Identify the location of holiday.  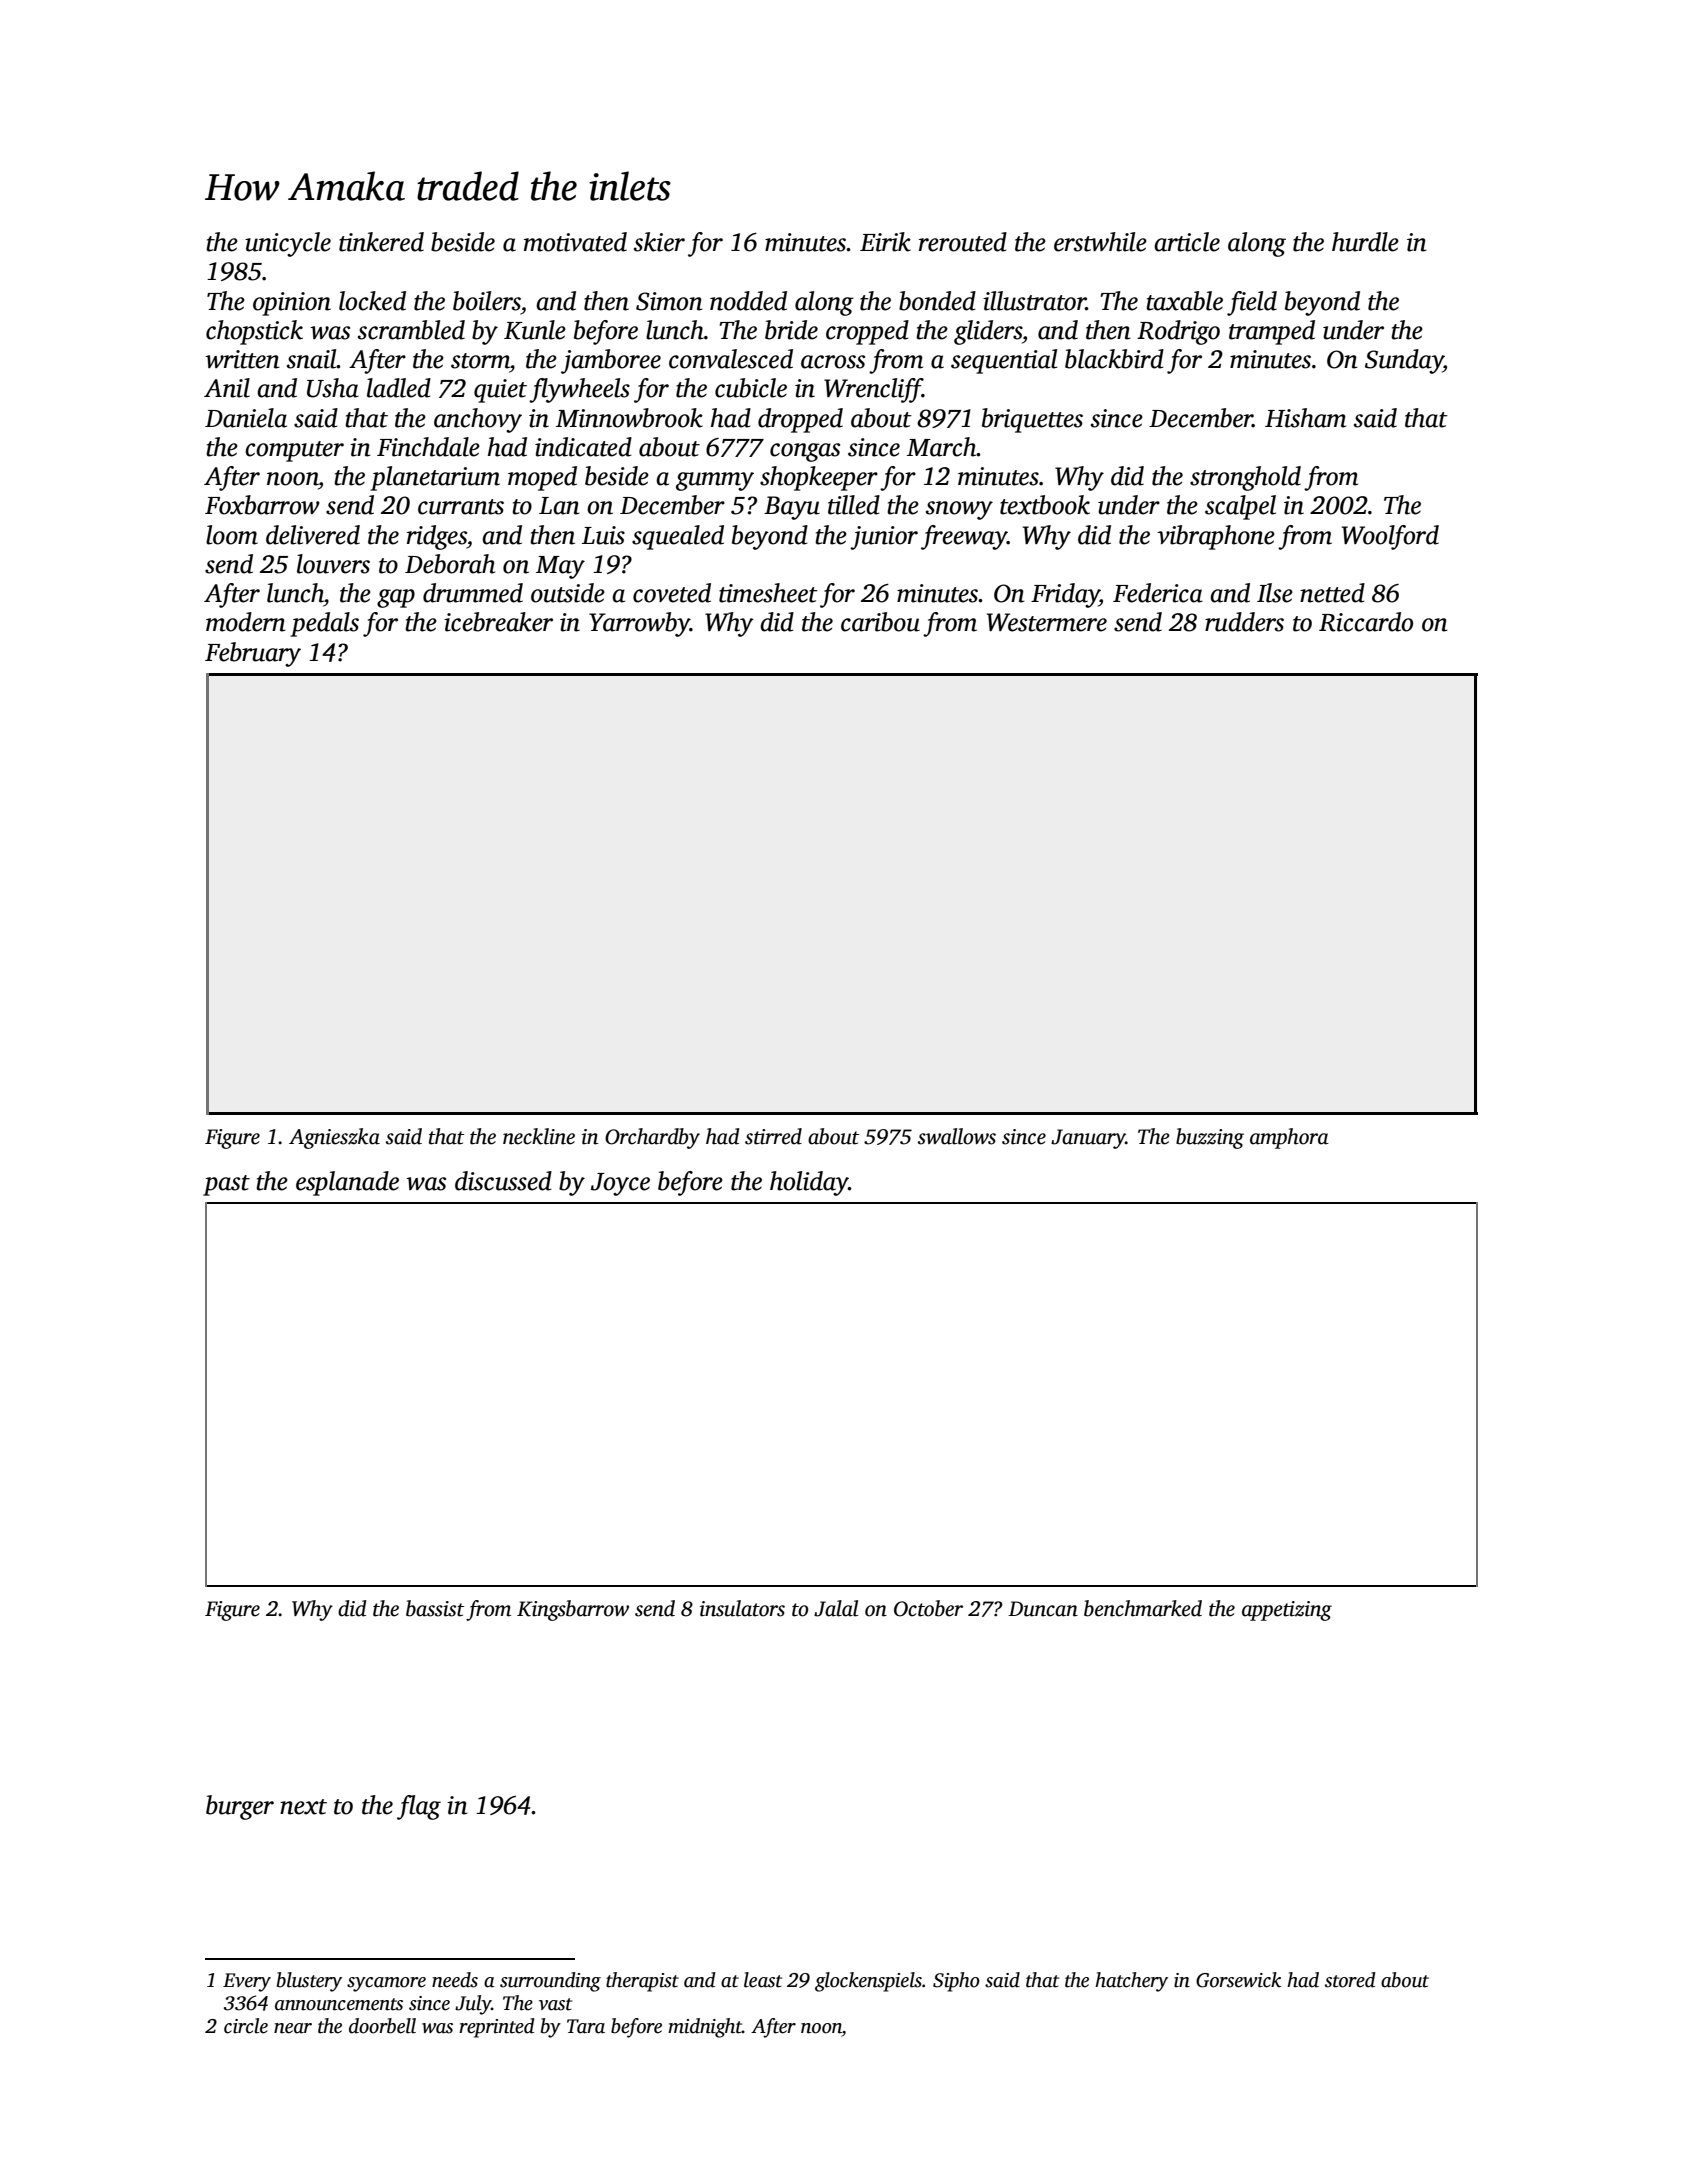
(809, 1183).
